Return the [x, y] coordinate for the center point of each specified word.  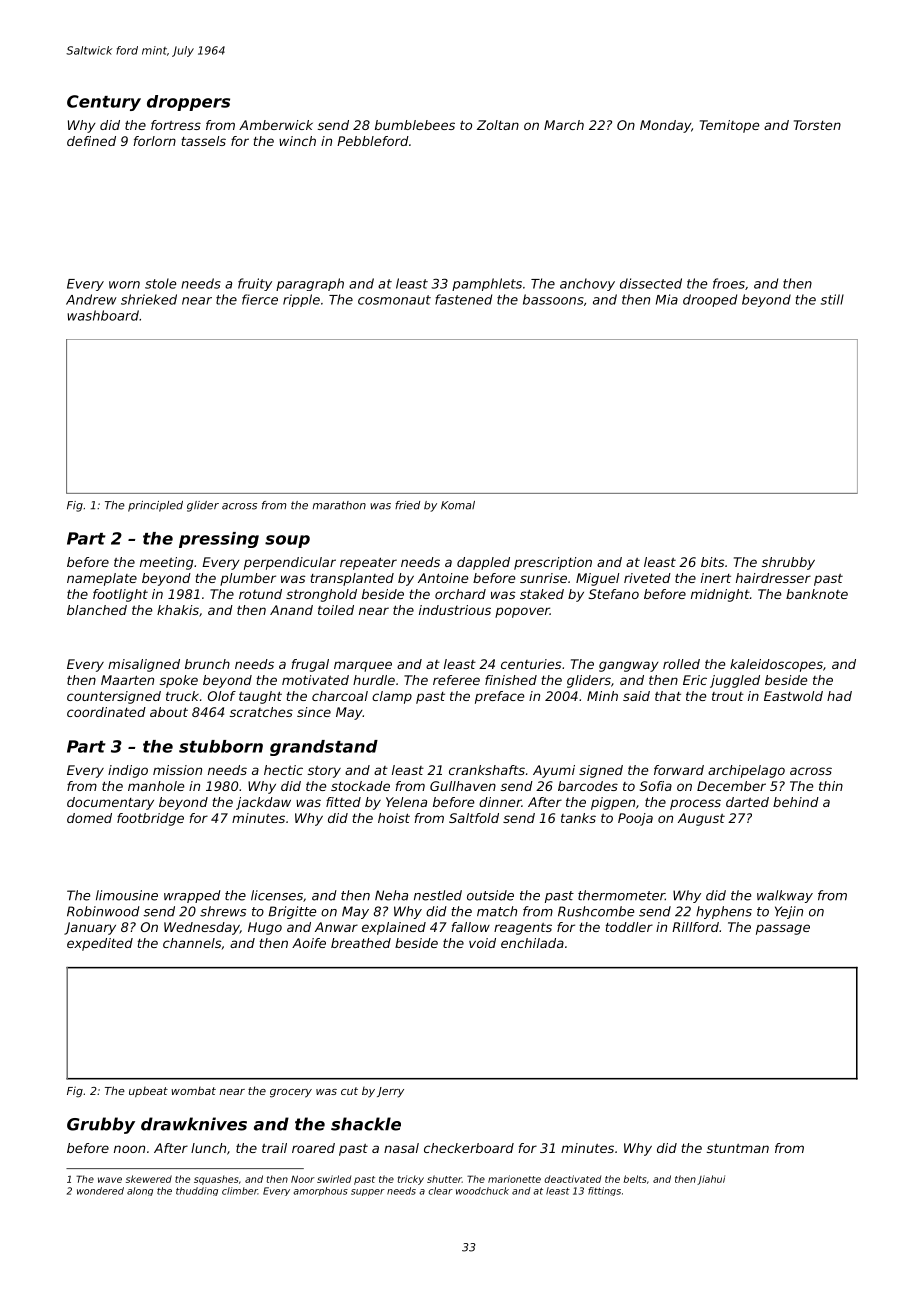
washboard [103, 315]
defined [91, 141]
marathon [339, 505]
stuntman [738, 1148]
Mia [667, 299]
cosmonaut [394, 300]
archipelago [746, 771]
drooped [710, 300]
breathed [361, 943]
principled [155, 506]
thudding [197, 1191]
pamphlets [487, 284]
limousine [127, 895]
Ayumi [554, 771]
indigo [128, 771]
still [832, 299]
